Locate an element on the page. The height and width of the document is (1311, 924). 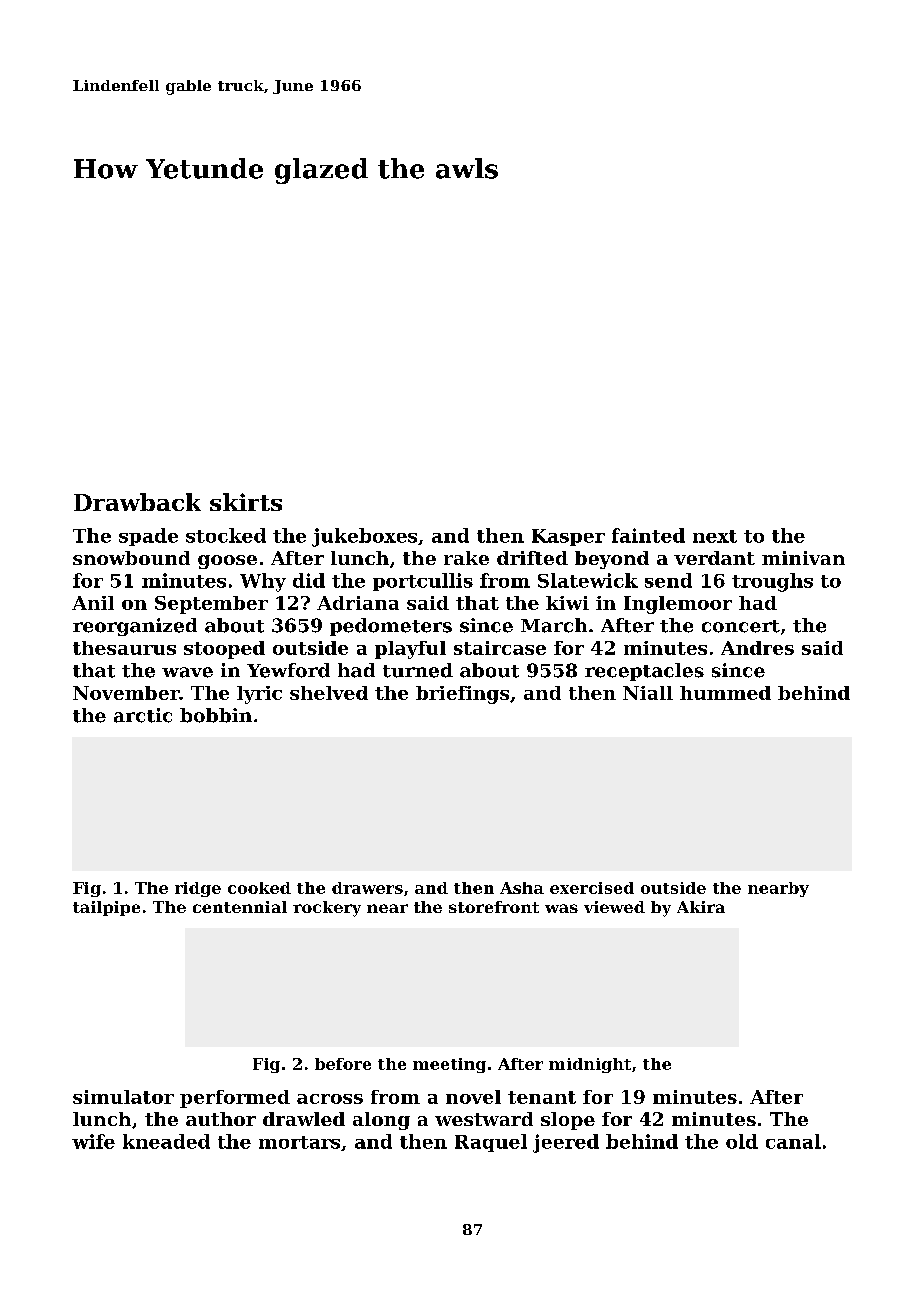
send is located at coordinates (668, 580).
